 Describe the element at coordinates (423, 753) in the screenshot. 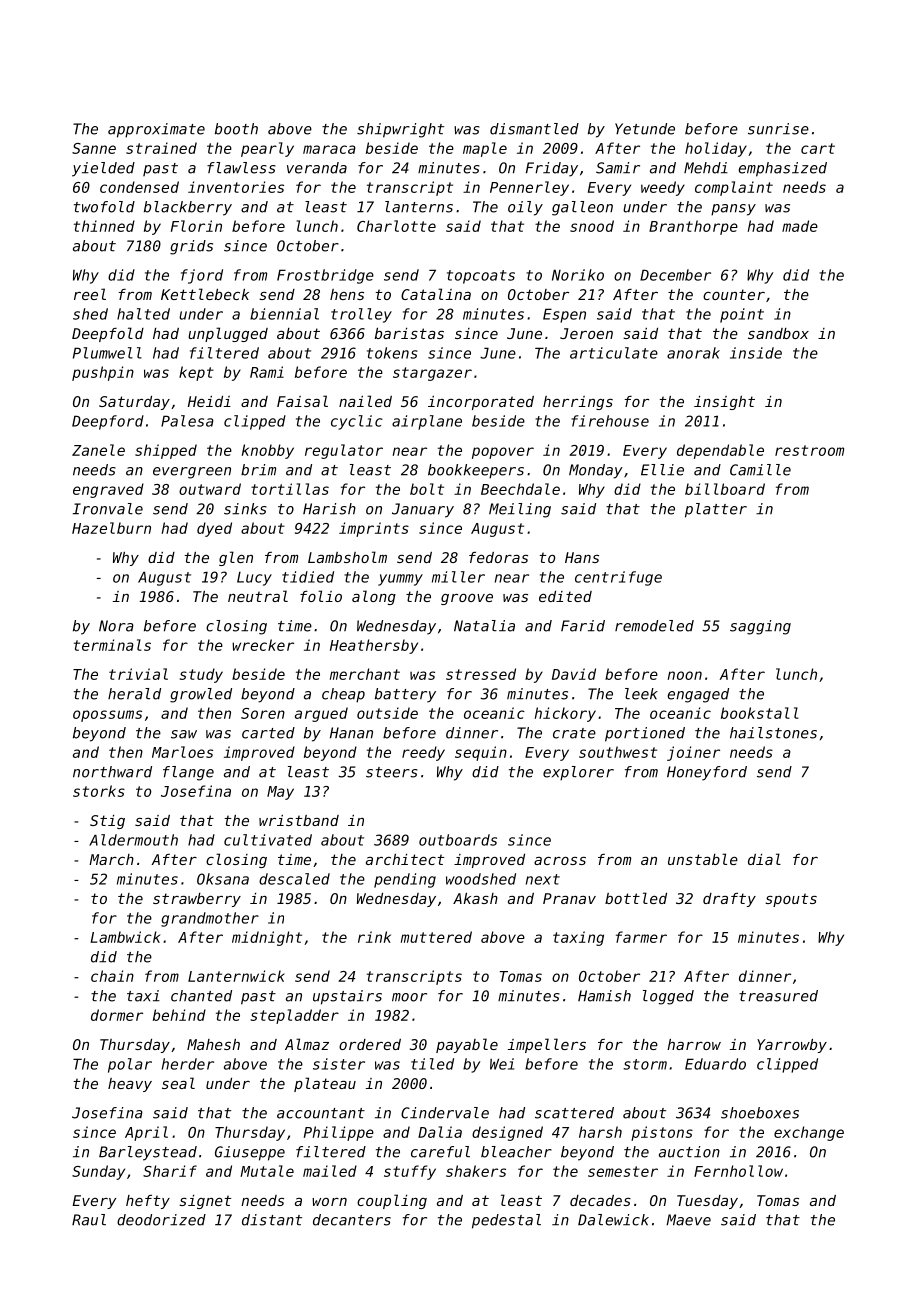

I see `reedy` at that location.
